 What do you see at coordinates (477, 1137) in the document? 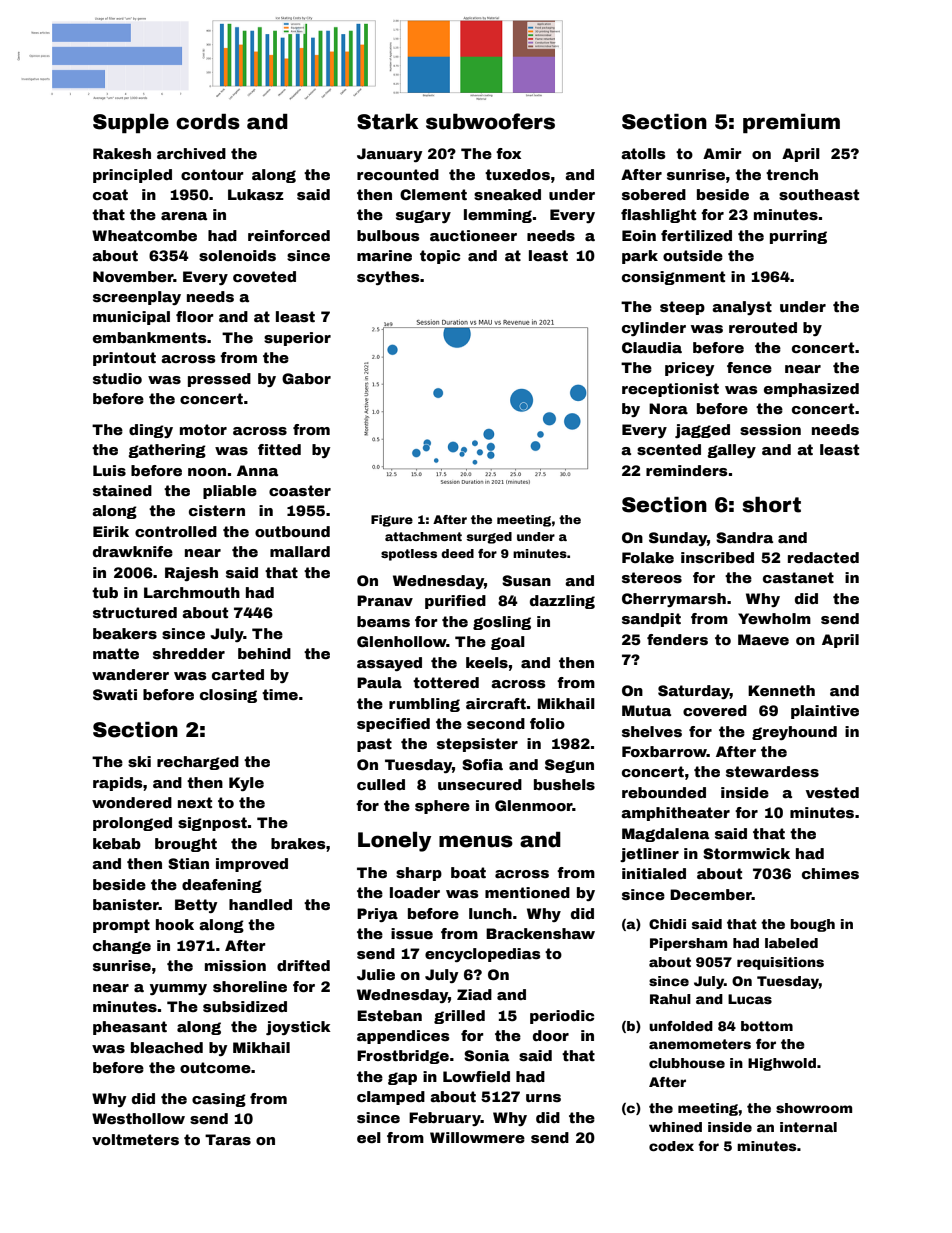
I see `Willowmere` at bounding box center [477, 1137].
